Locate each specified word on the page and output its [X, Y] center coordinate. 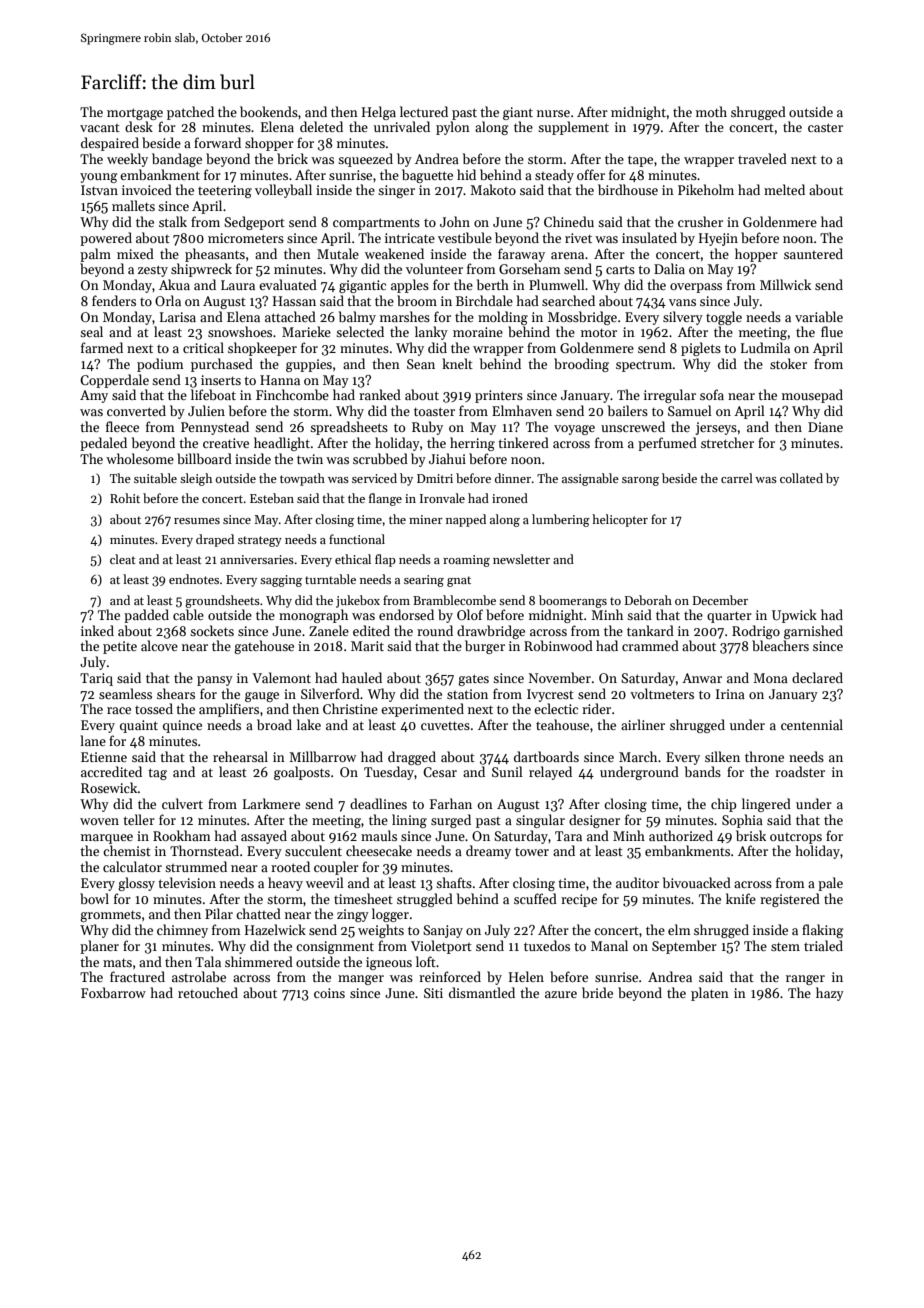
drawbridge [491, 632]
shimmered [259, 961]
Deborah [648, 600]
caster [825, 127]
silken [722, 756]
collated [801, 478]
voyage [574, 430]
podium [160, 365]
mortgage [135, 114]
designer [594, 821]
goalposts [302, 773]
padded [146, 616]
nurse [553, 113]
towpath [302, 479]
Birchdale [484, 300]
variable [819, 316]
